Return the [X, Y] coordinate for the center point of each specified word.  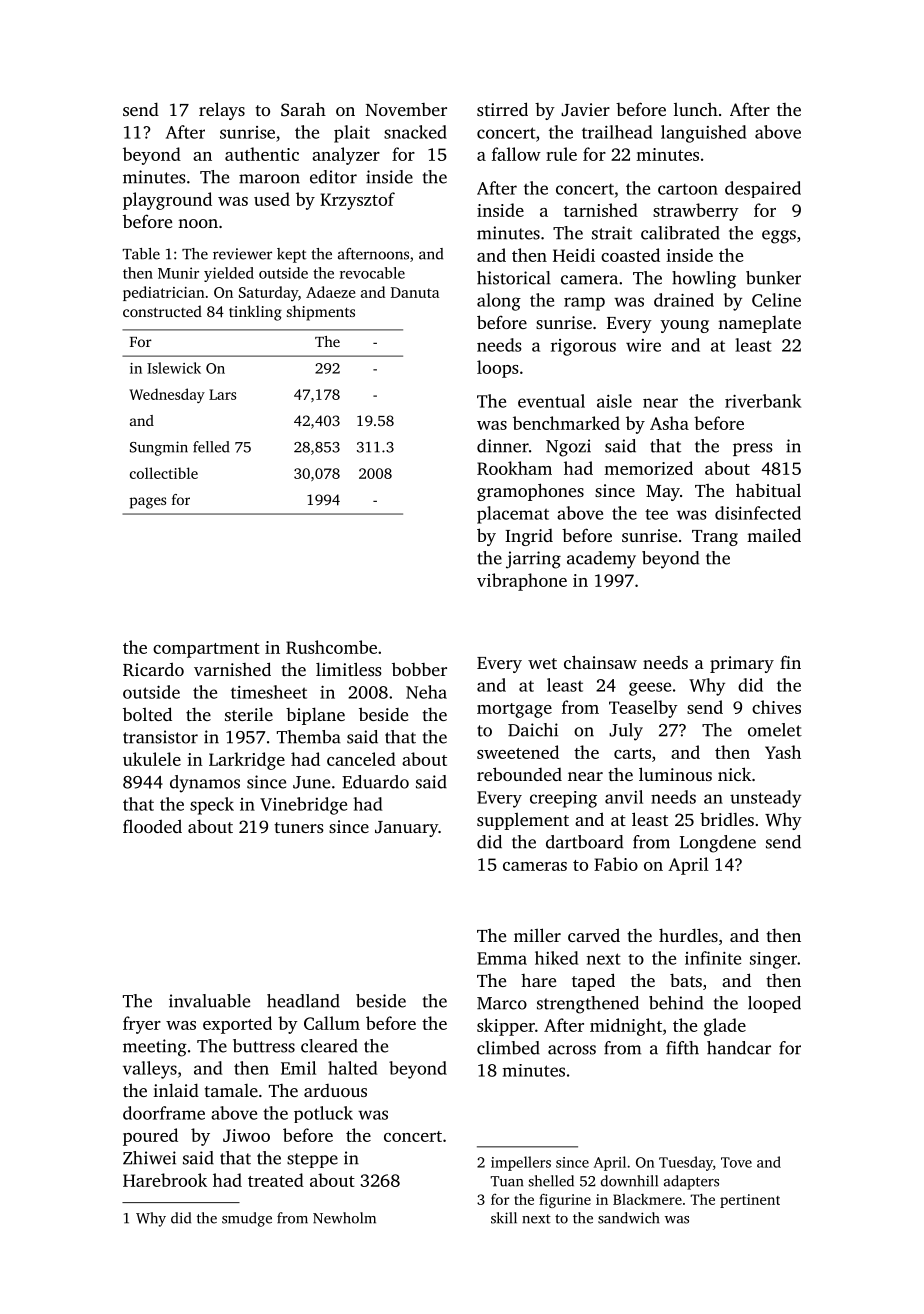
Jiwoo [246, 1135]
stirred [502, 109]
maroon [269, 179]
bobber [419, 669]
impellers [521, 1163]
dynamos [205, 784]
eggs [779, 237]
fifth [682, 1048]
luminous [675, 774]
